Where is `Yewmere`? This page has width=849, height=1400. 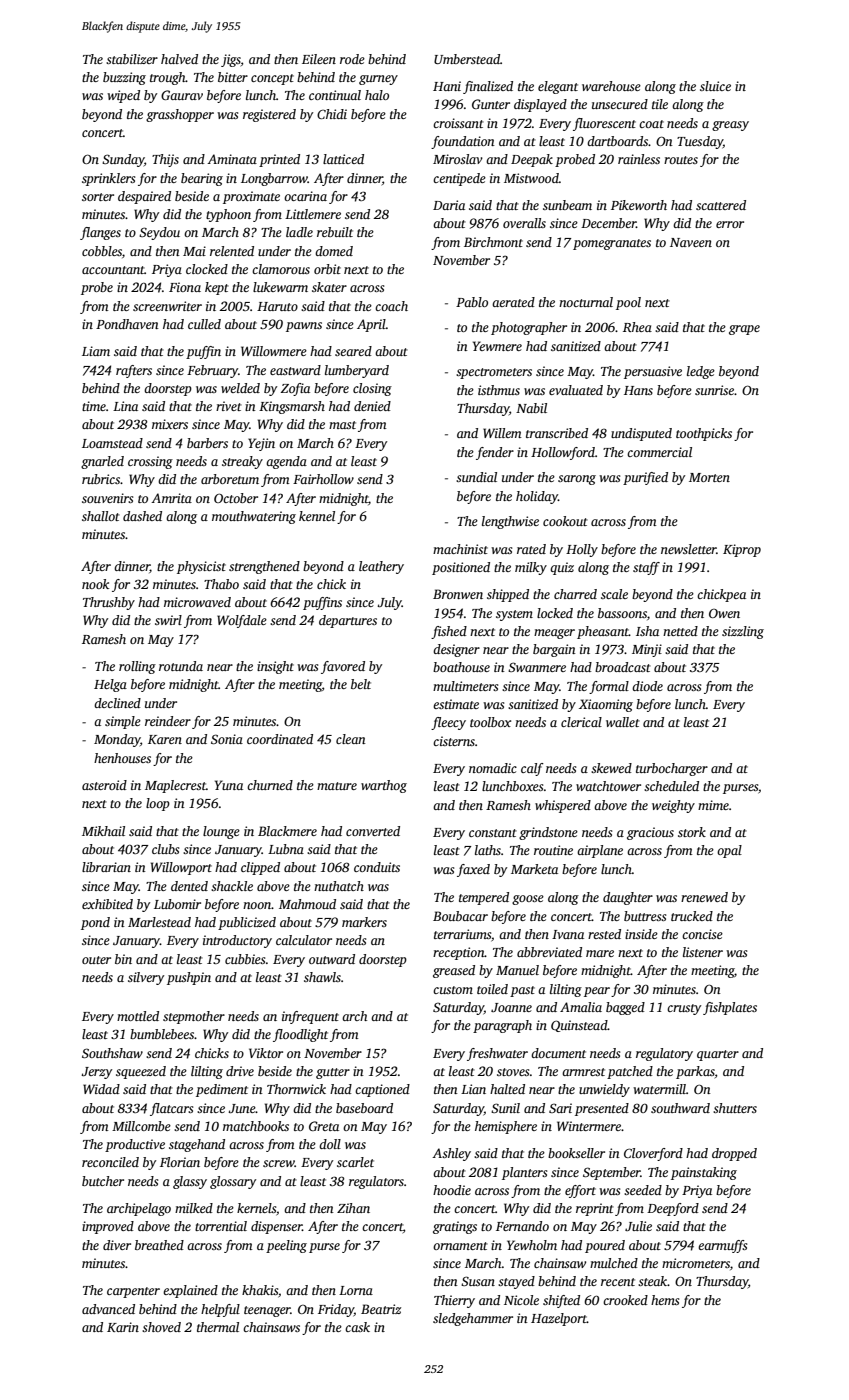 Yewmere is located at coordinates (497, 346).
